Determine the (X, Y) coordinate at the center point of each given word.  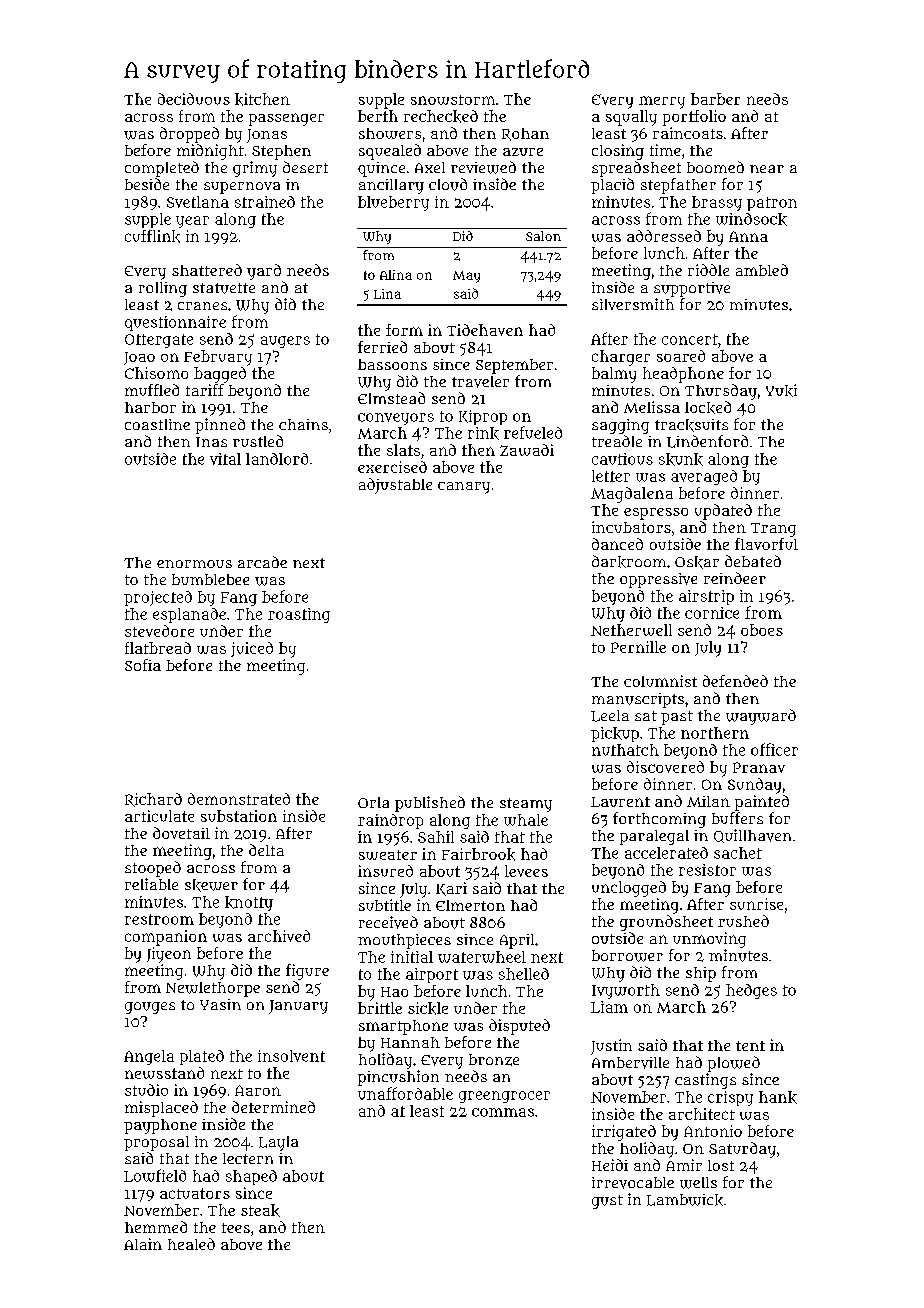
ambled (762, 270)
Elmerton (470, 905)
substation (239, 816)
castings (705, 1081)
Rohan (525, 134)
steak (260, 1210)
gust (607, 1202)
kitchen (262, 99)
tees (236, 1228)
